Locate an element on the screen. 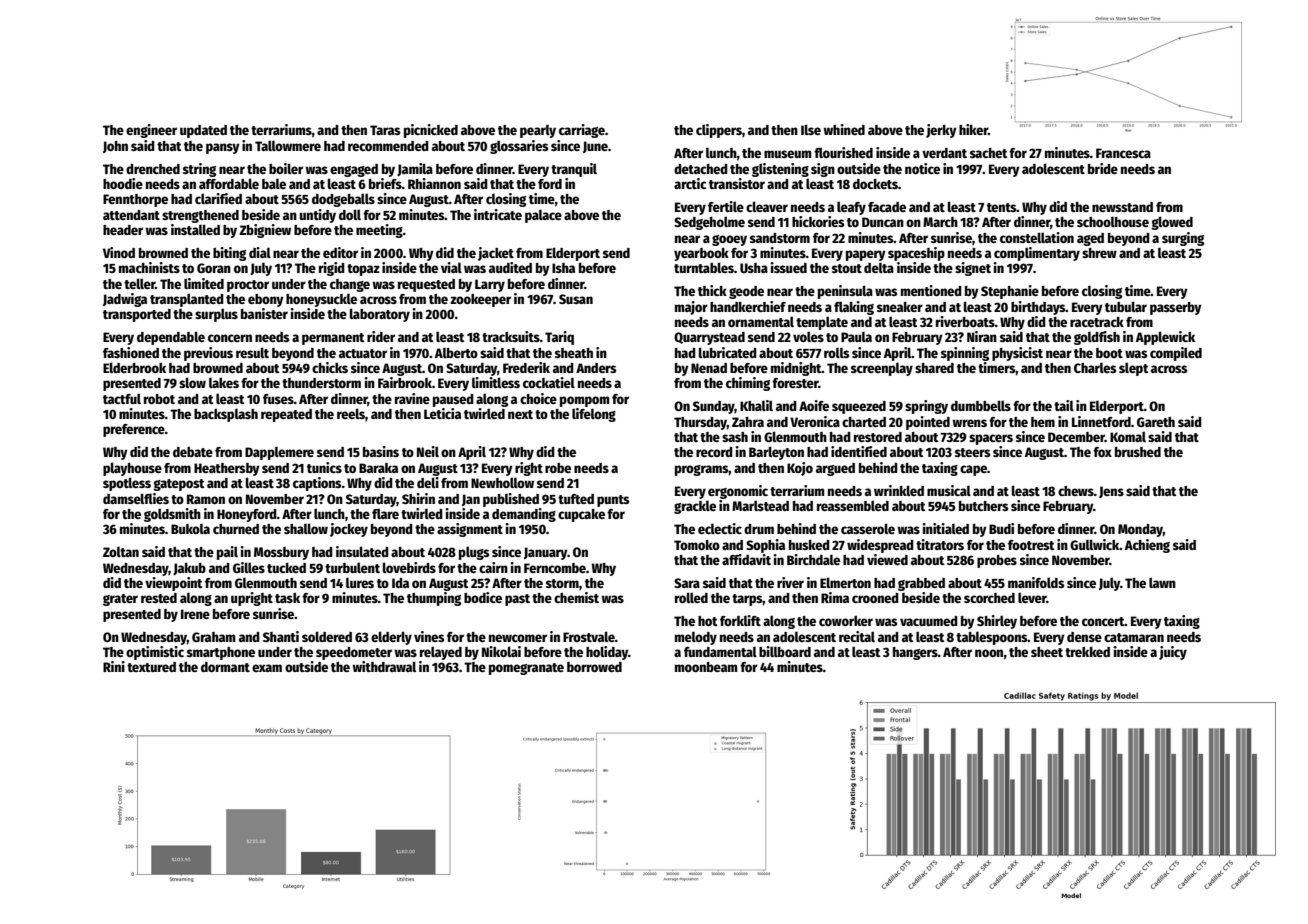  geode is located at coordinates (746, 292).
